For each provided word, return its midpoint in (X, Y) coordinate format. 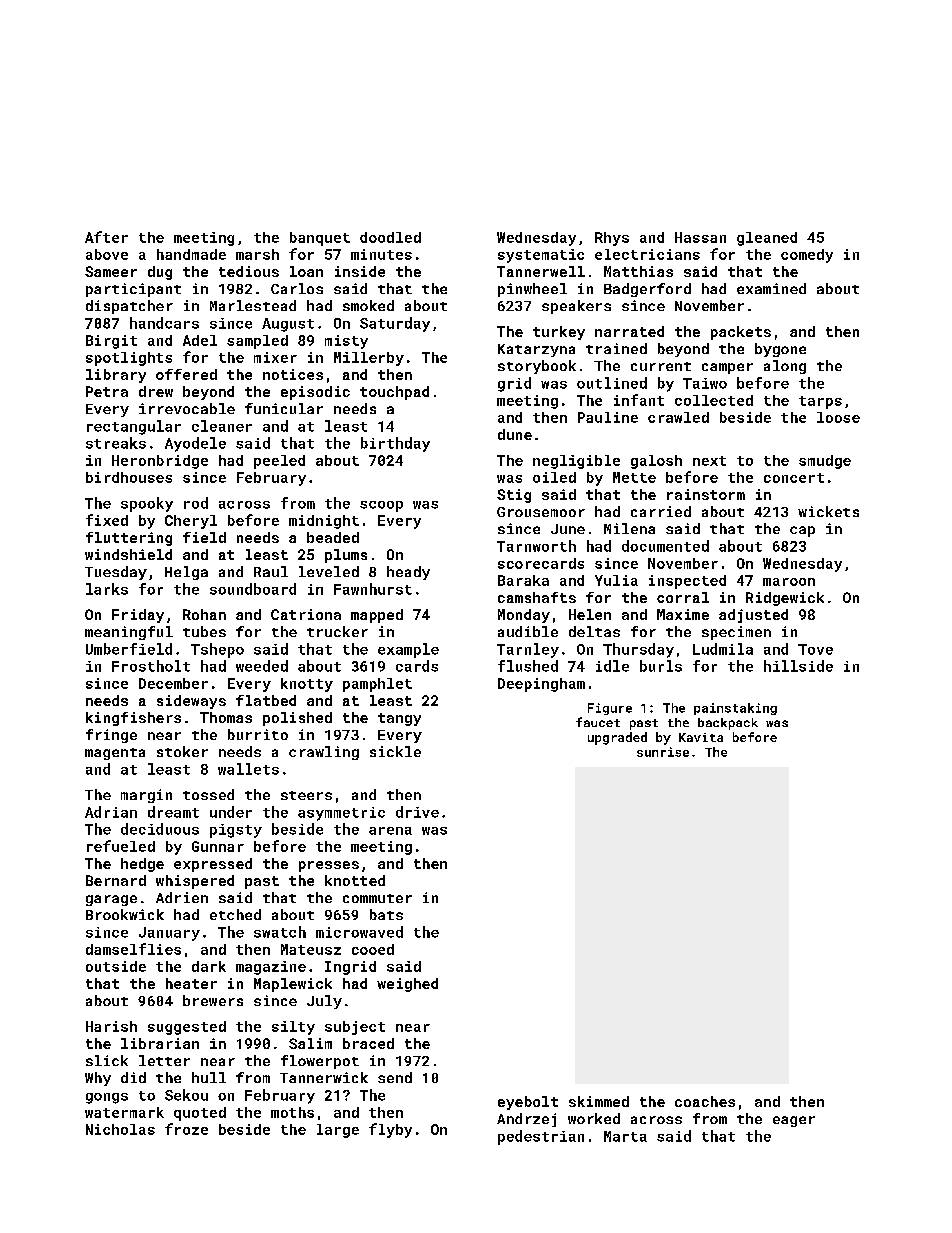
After (106, 237)
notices (293, 374)
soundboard (253, 589)
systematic (541, 256)
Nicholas (120, 1129)
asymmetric (341, 814)
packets (741, 333)
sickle (395, 751)
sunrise (663, 752)
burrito (258, 734)
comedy (807, 256)
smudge (825, 462)
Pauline (608, 417)
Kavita (701, 737)
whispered (195, 882)
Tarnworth (536, 546)
